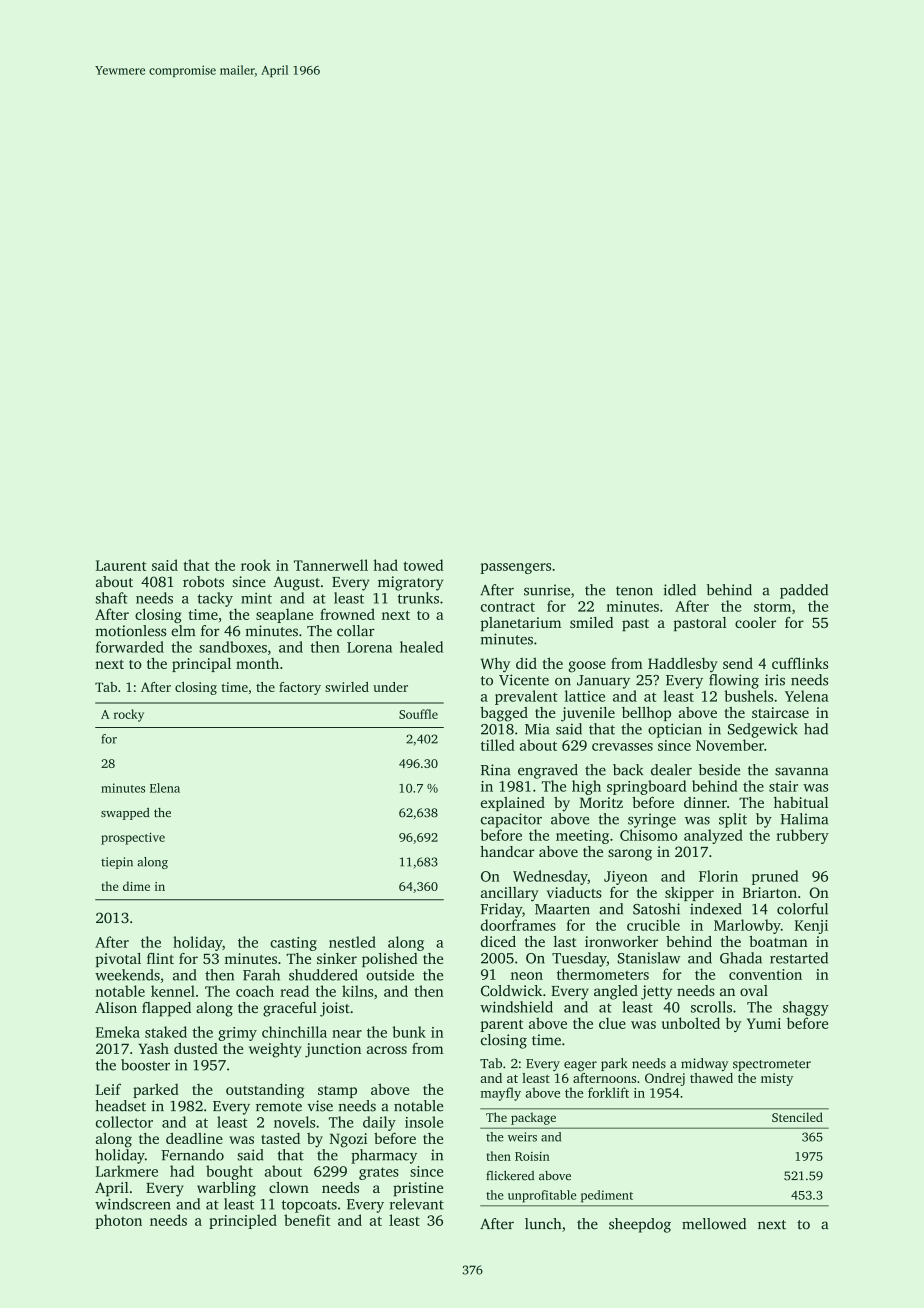  Describe the element at coordinates (423, 565) in the document. I see `towed` at that location.
